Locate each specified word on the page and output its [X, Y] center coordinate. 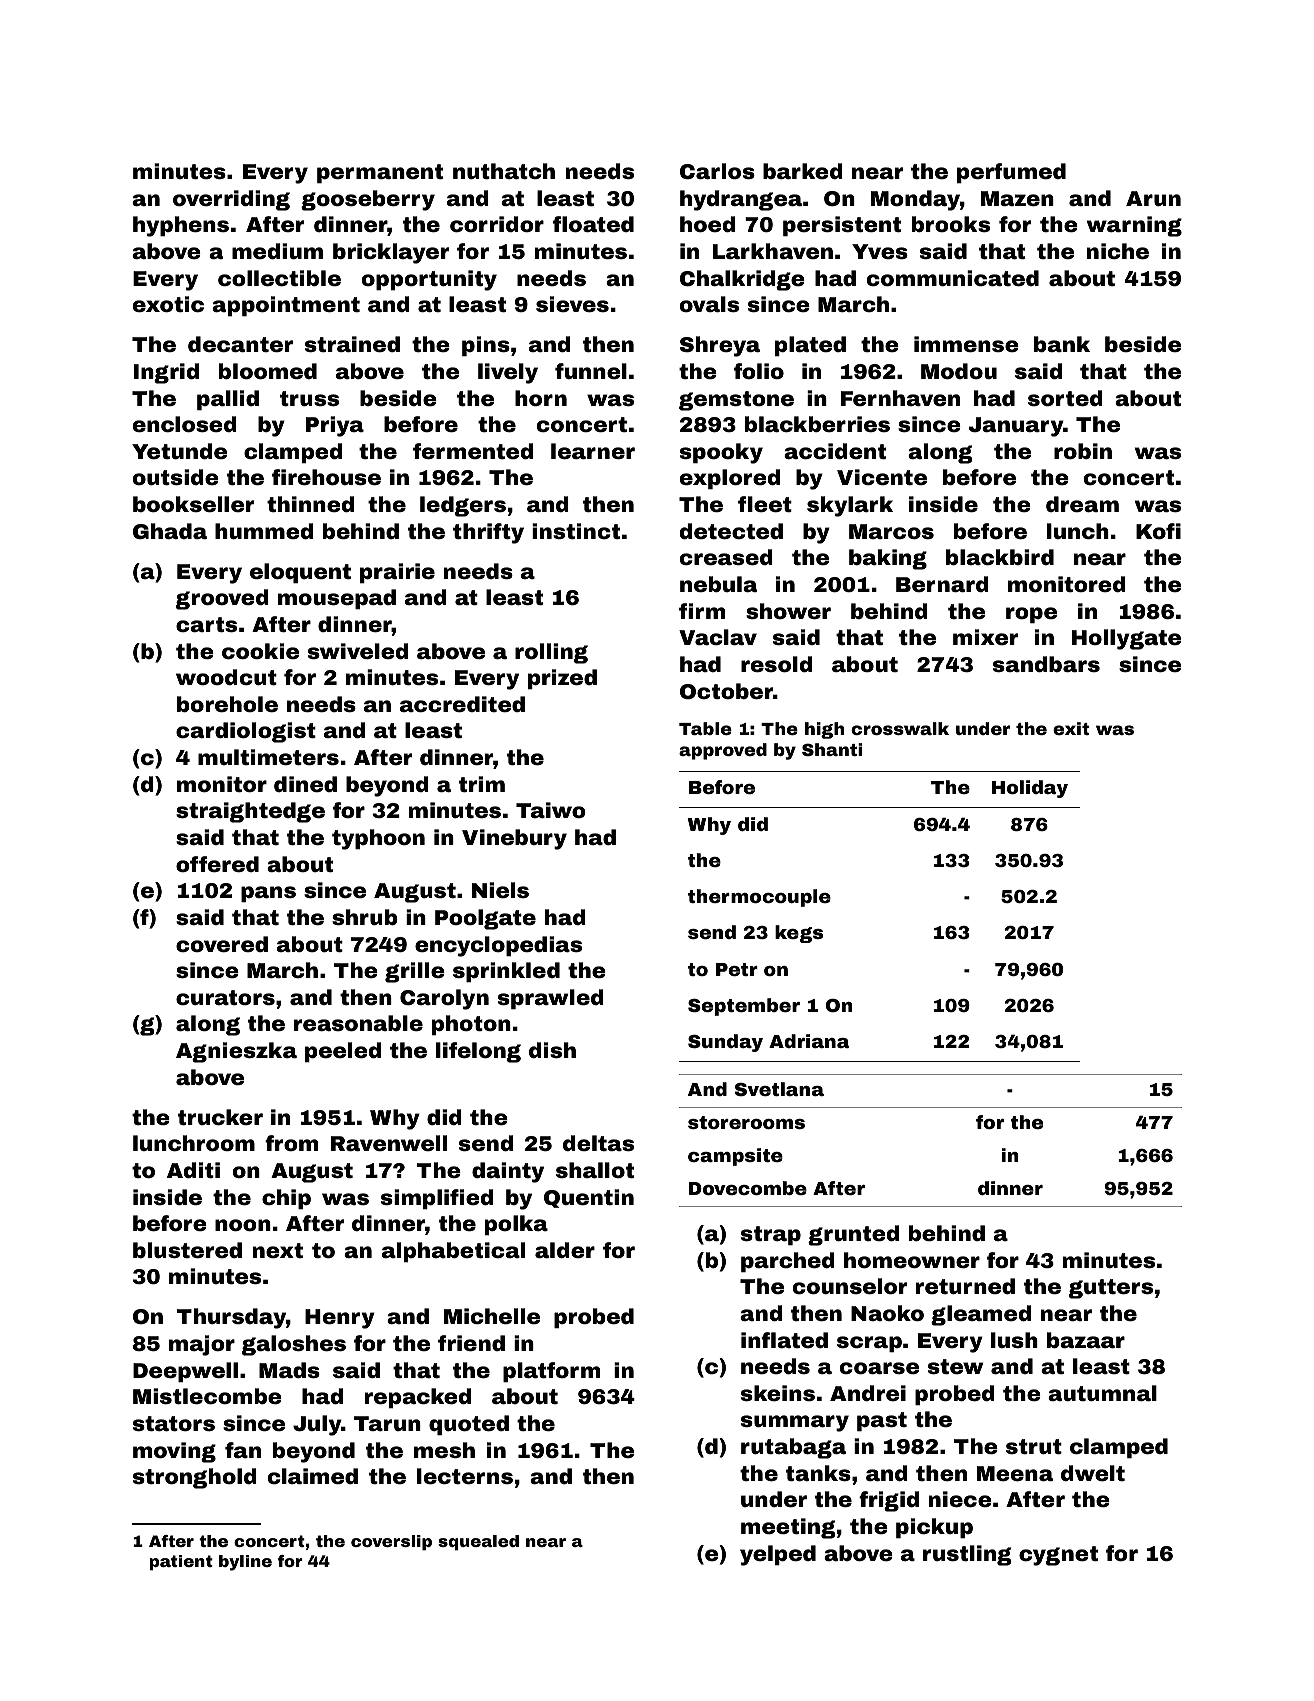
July [317, 1425]
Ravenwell [389, 1143]
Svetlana [779, 1089]
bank [1062, 344]
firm [702, 611]
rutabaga [793, 1448]
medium [277, 251]
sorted [1065, 398]
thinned [310, 504]
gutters [1111, 1289]
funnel [591, 371]
